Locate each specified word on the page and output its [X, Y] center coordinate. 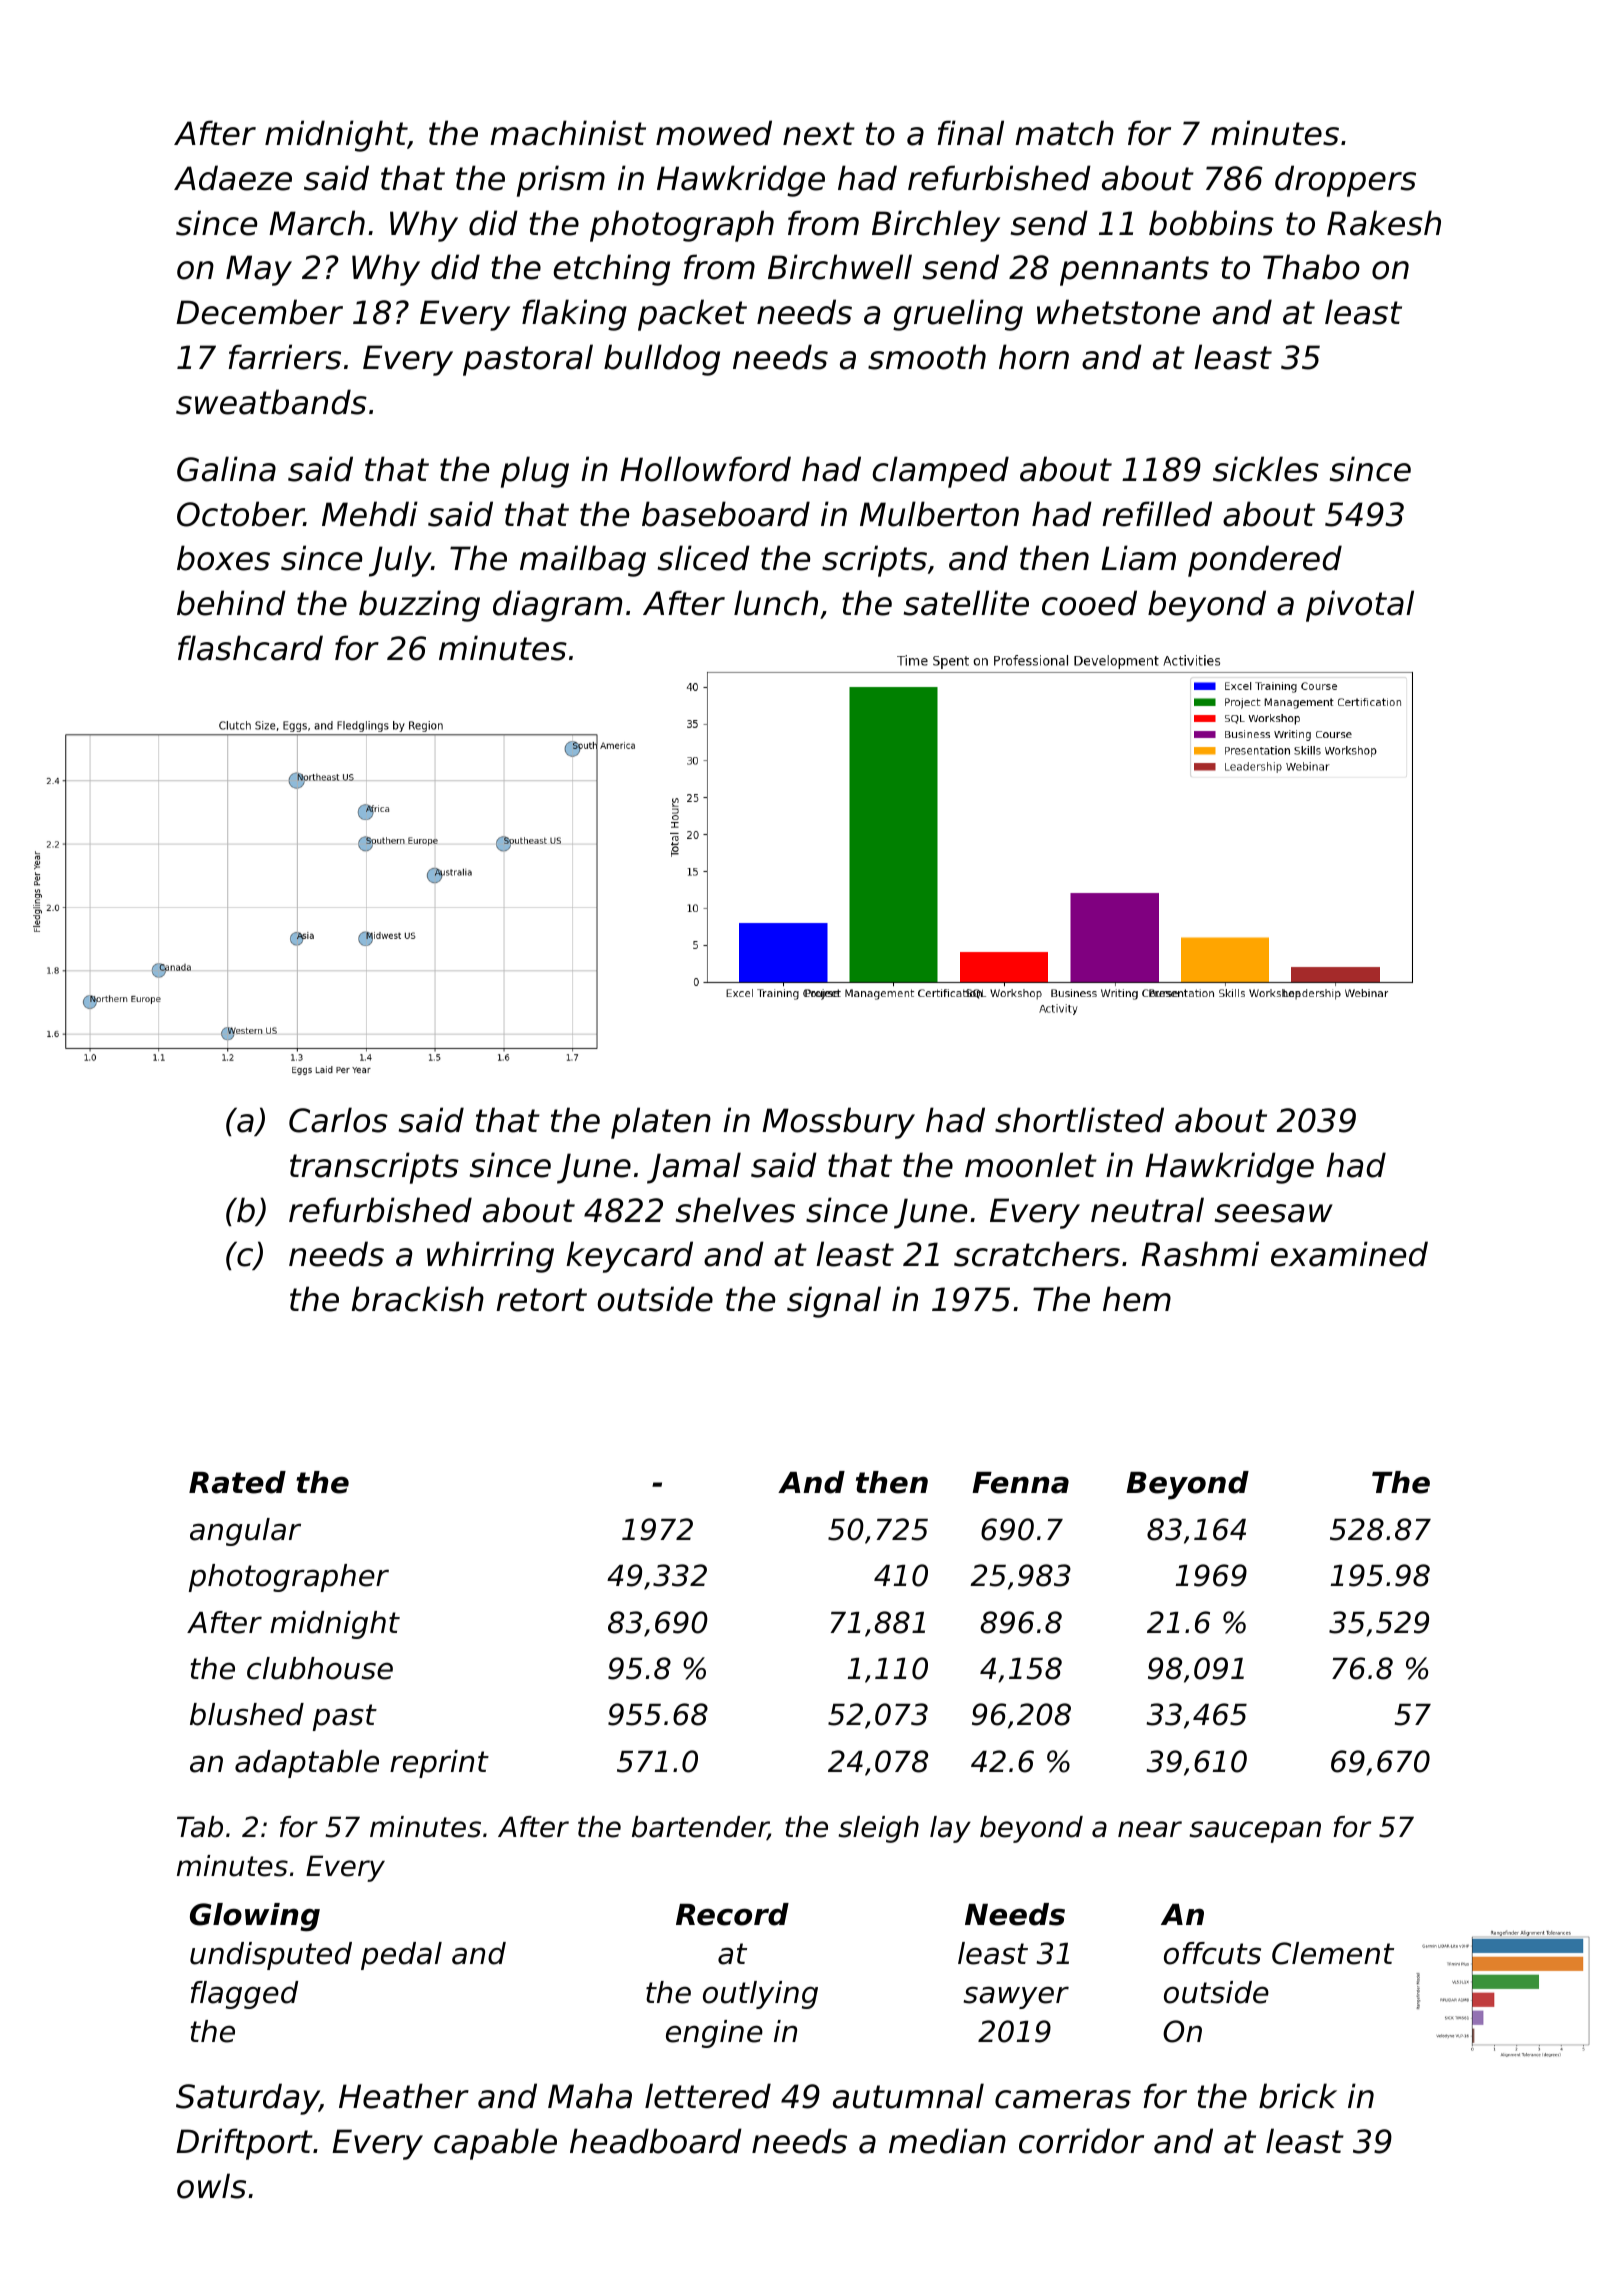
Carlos [338, 1120]
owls [211, 2186]
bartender [700, 1828]
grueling [958, 315]
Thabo [1311, 267]
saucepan [1255, 1832]
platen [661, 1123]
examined [1349, 1254]
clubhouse [320, 1668]
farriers [285, 357]
